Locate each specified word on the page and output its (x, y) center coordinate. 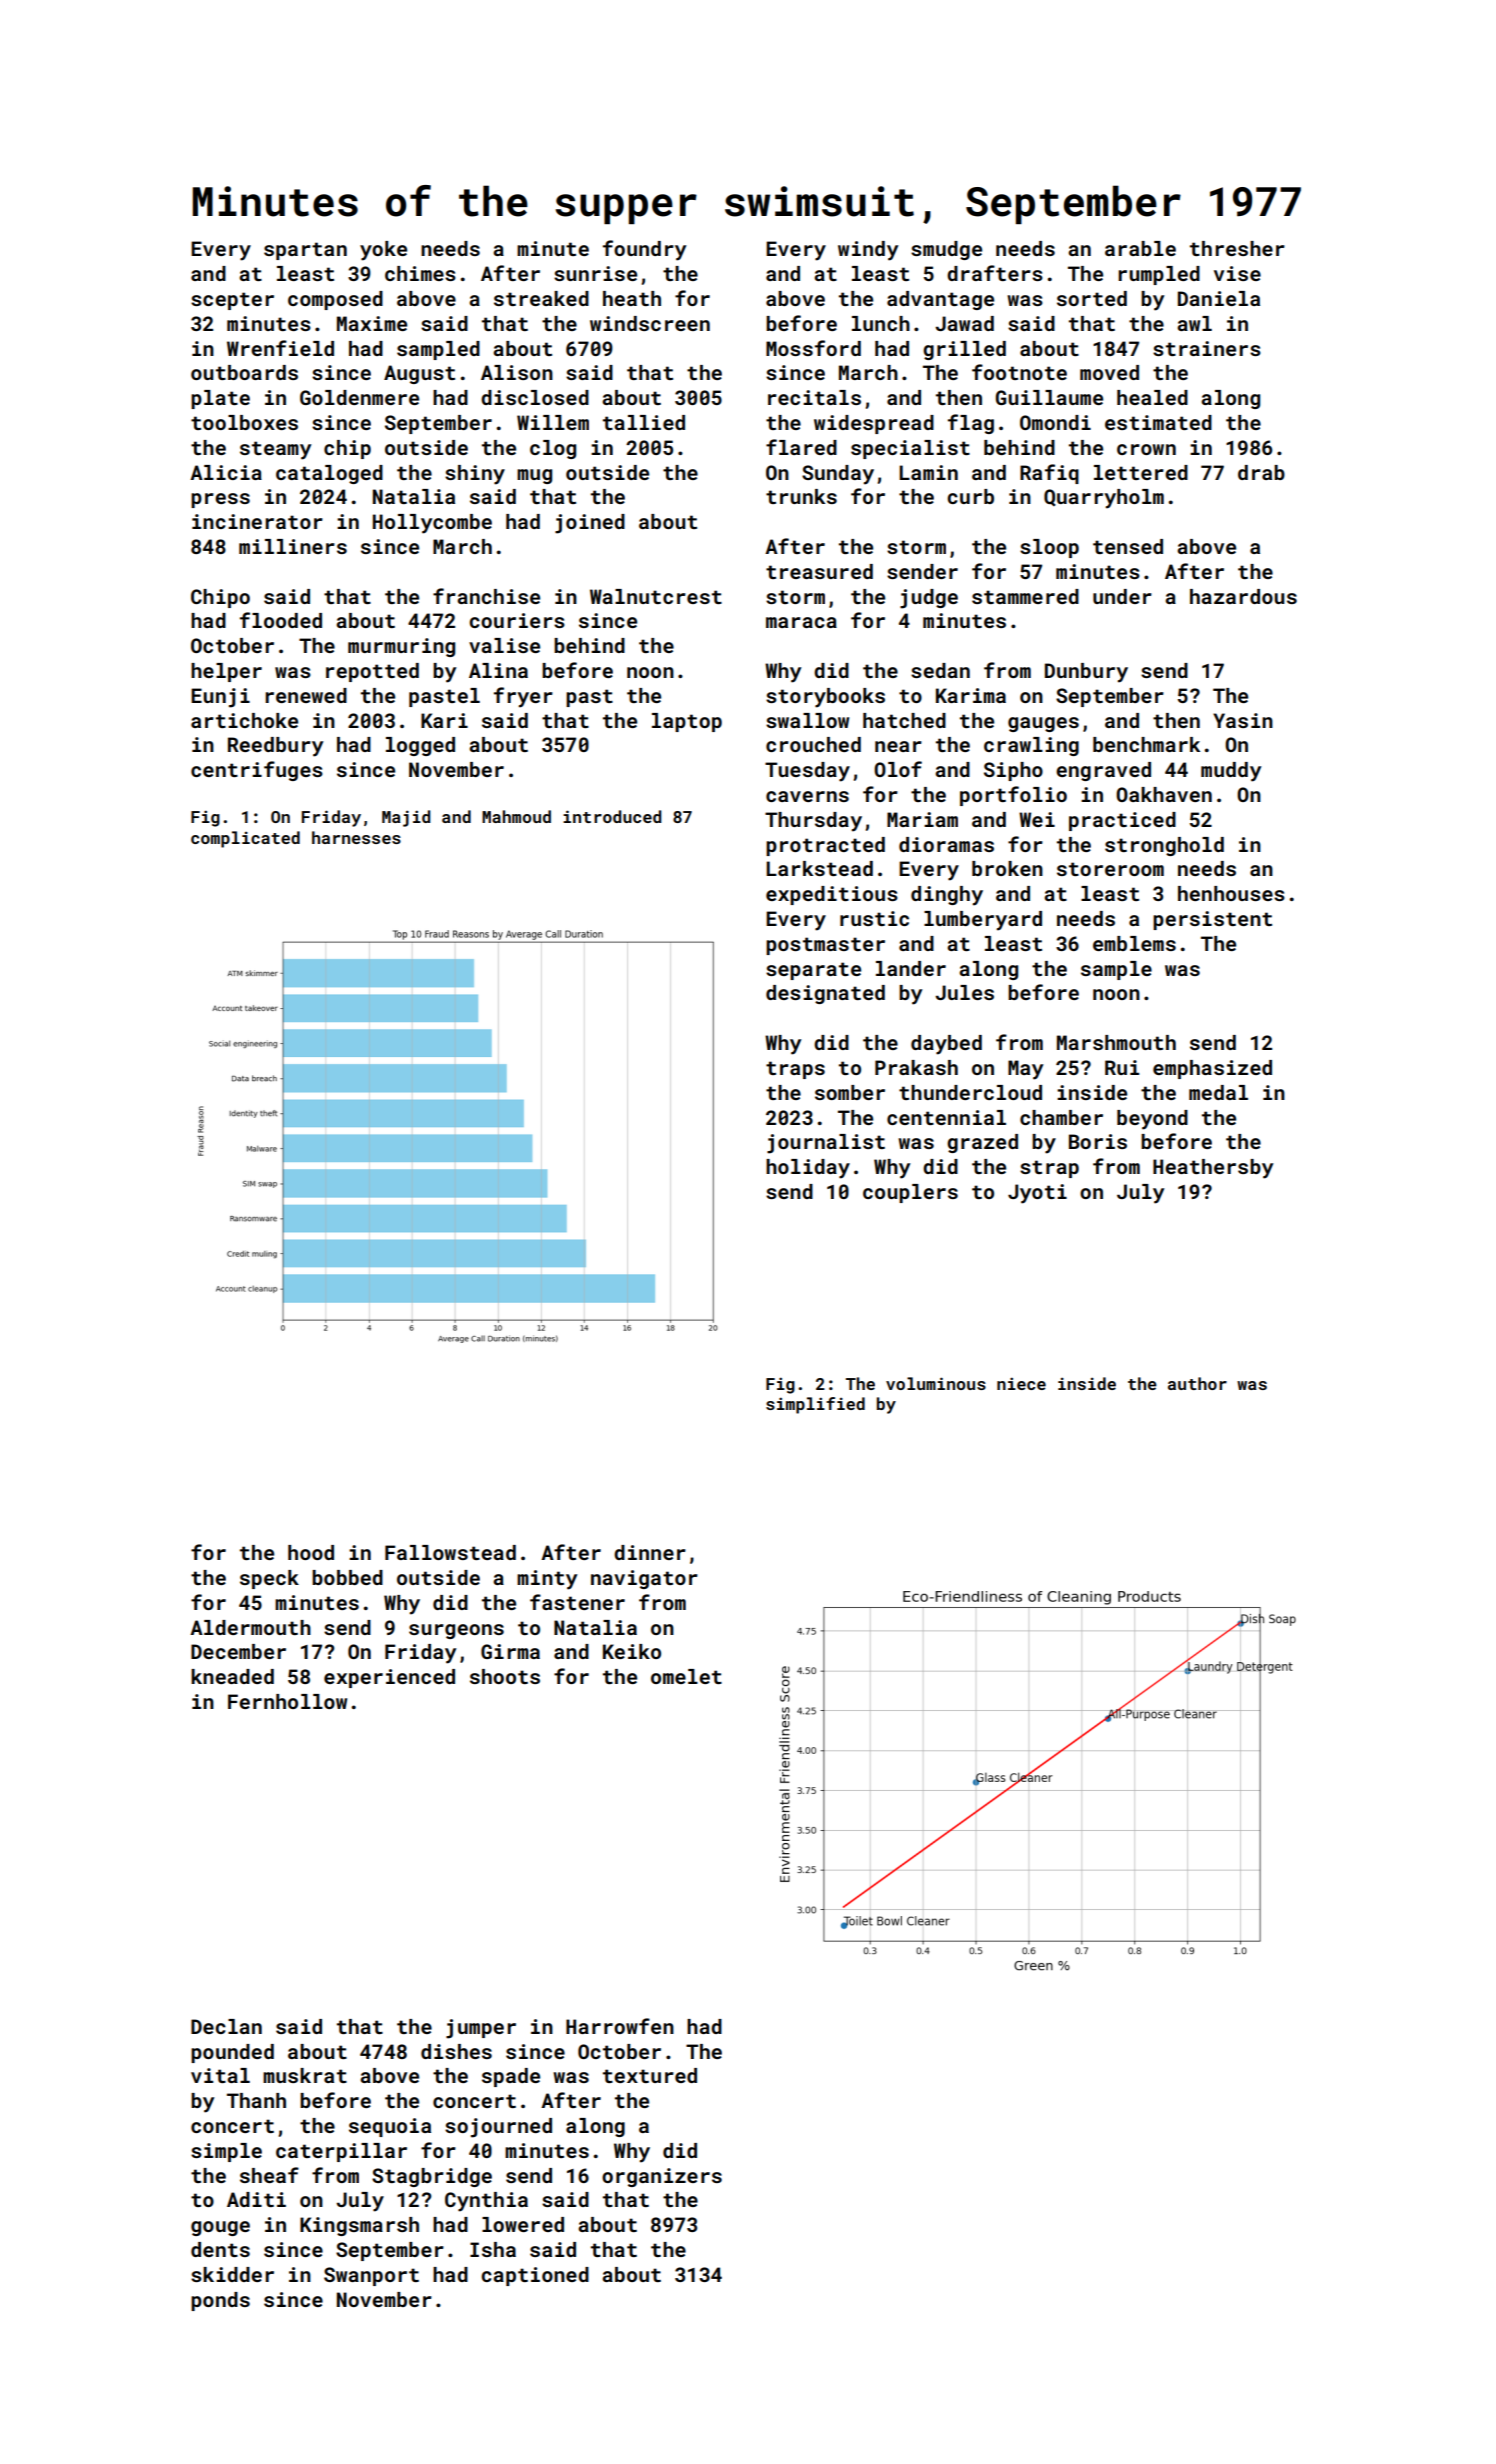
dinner (650, 1552)
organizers (662, 2177)
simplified (815, 1405)
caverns (807, 796)
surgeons (456, 1631)
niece (1021, 1383)
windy (868, 251)
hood (311, 1552)
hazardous (1243, 596)
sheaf (269, 2175)
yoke (383, 251)
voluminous (936, 1383)
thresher (1237, 248)
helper (226, 672)
